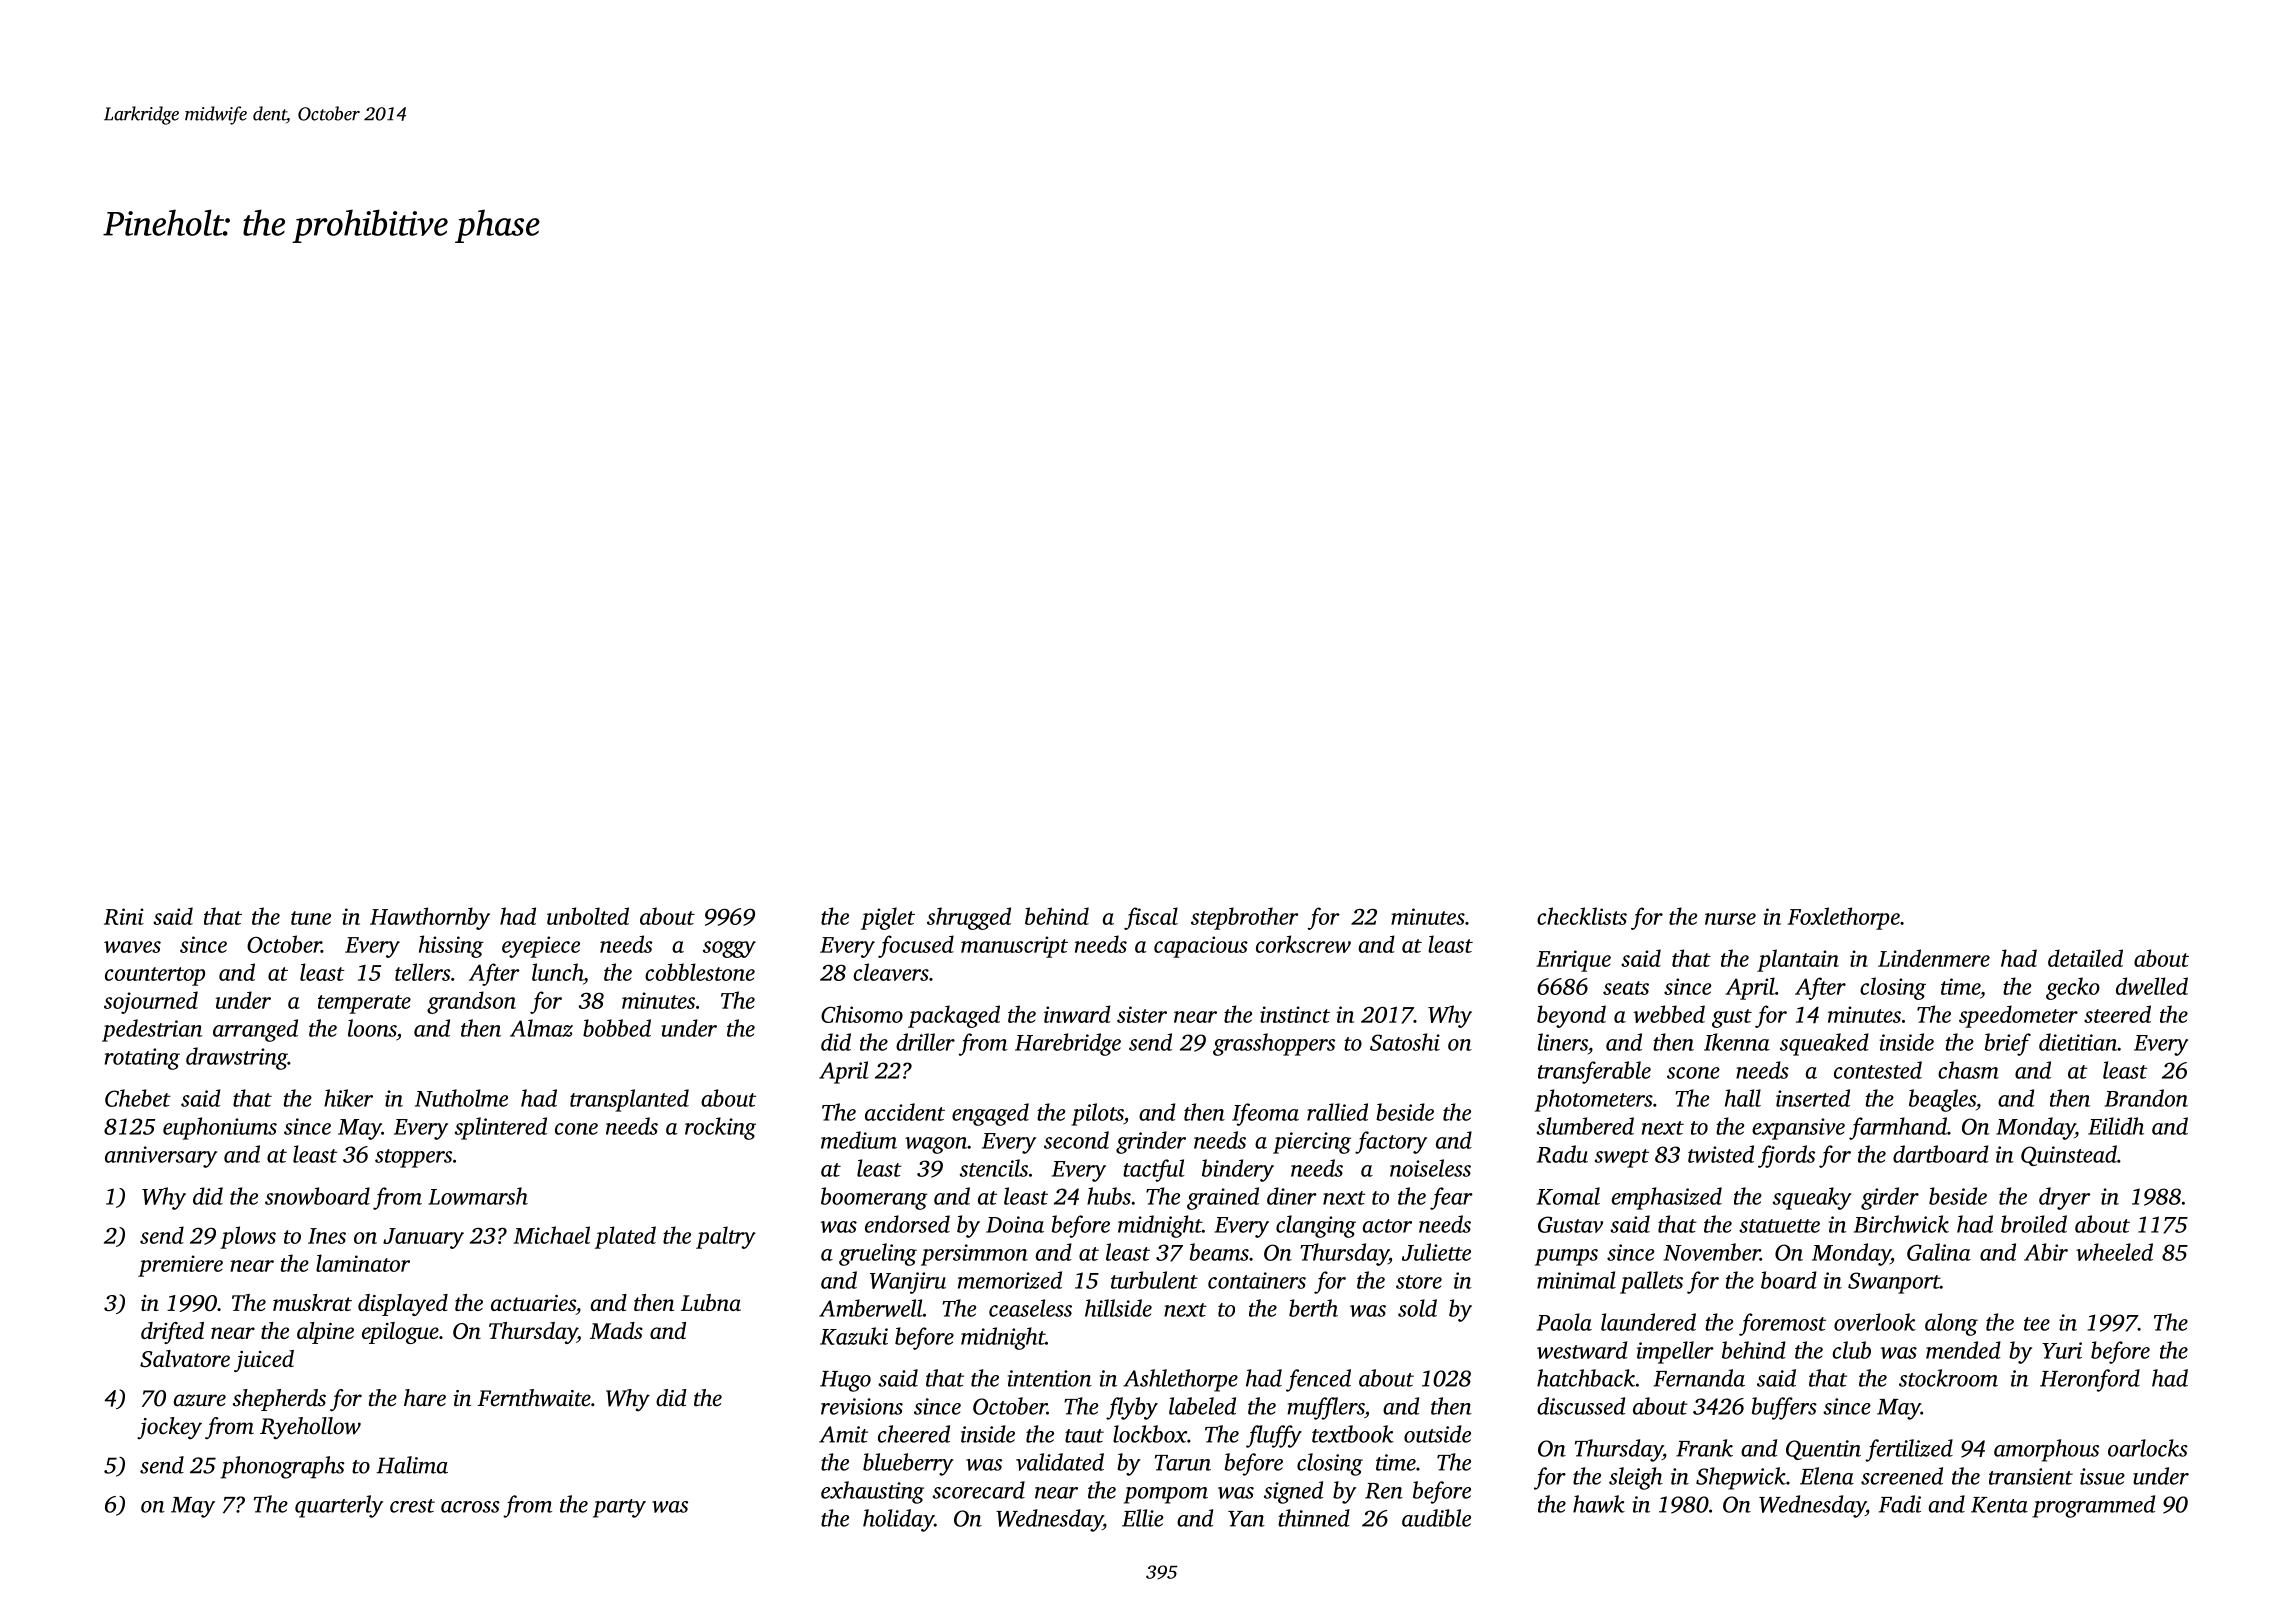  What do you see at coordinates (616, 1330) in the page?
I see `Mads` at bounding box center [616, 1330].
